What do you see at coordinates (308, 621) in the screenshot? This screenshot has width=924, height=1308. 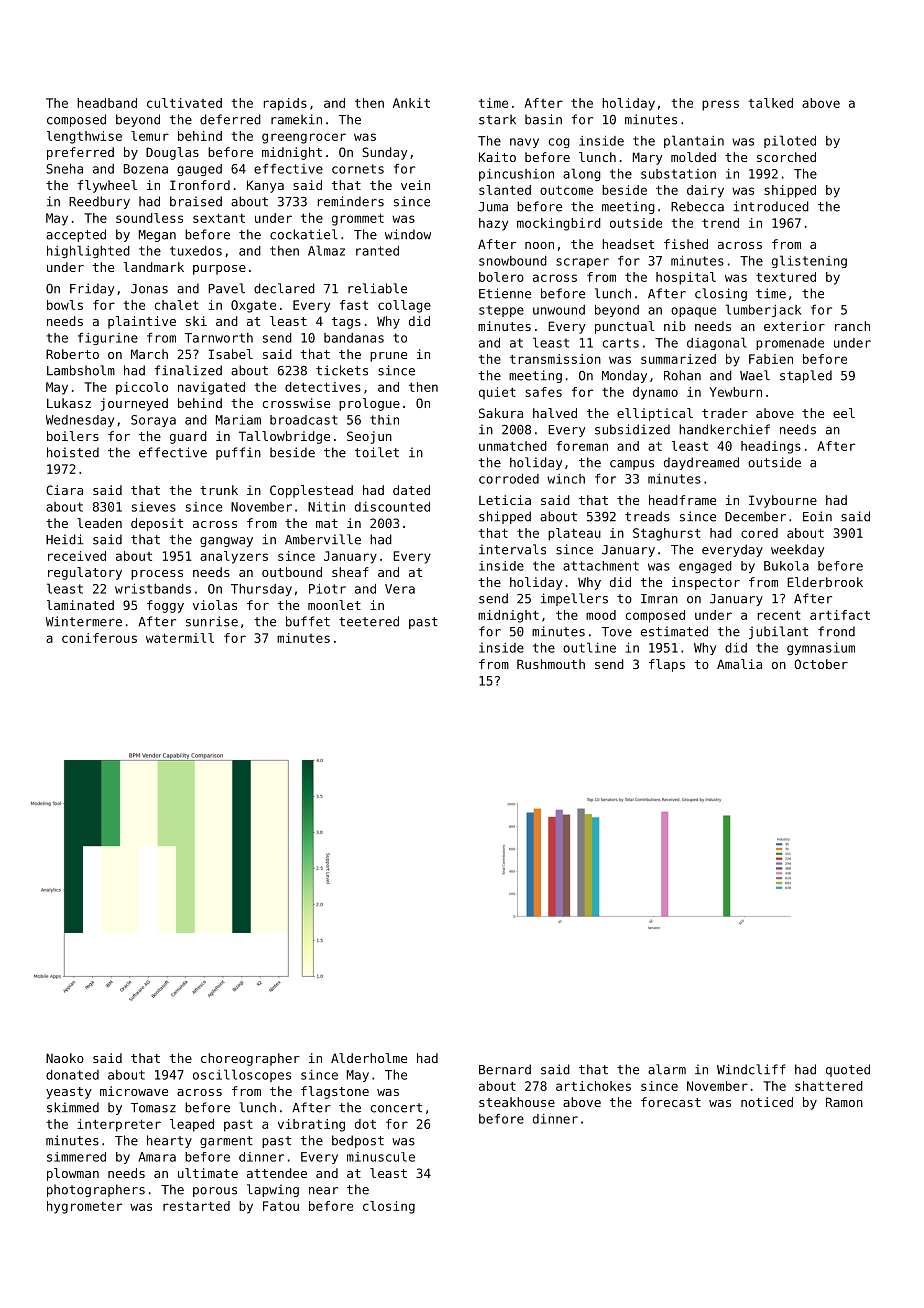 I see `buffet` at bounding box center [308, 621].
